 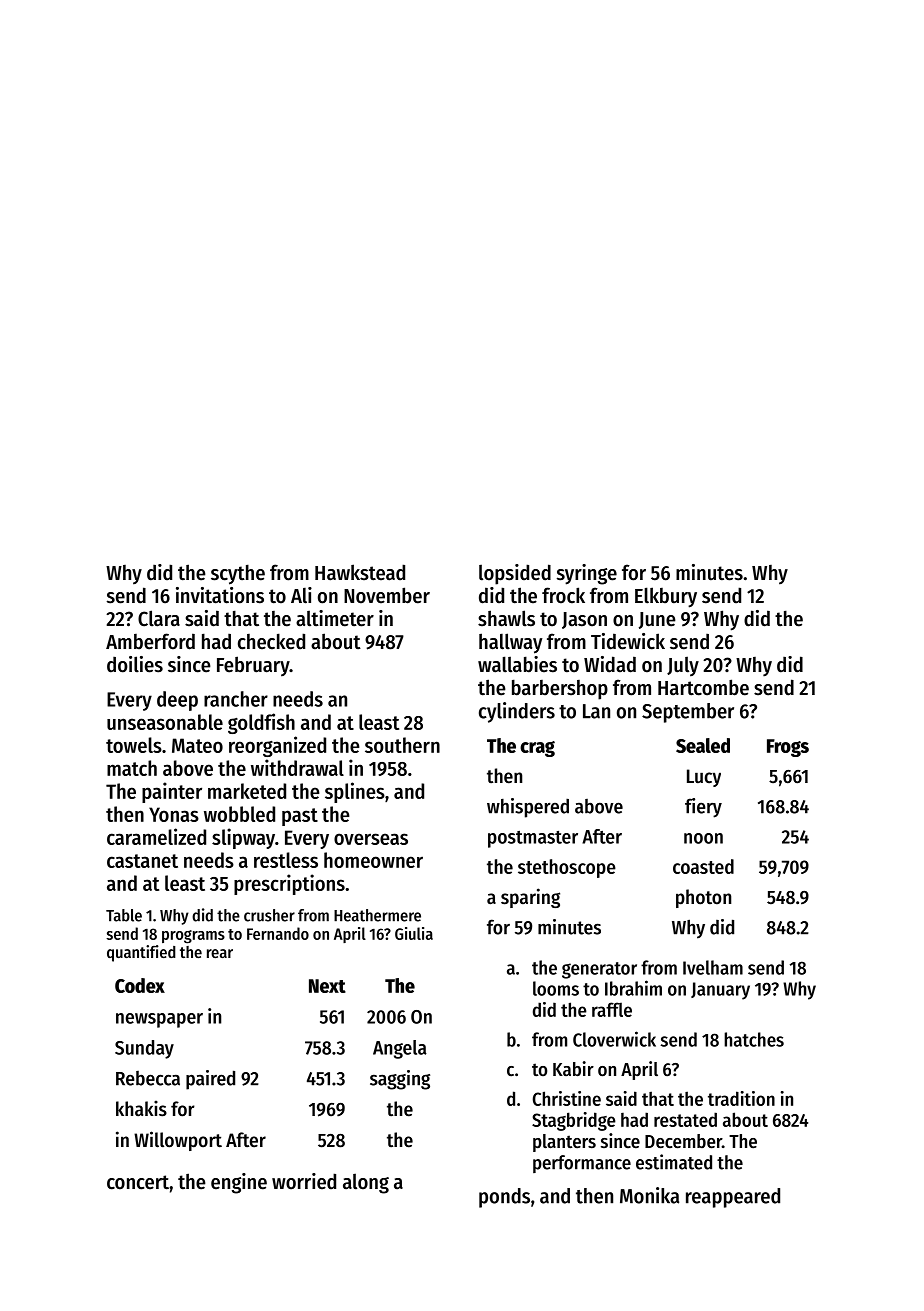 What do you see at coordinates (138, 1182) in the image?
I see `concert` at bounding box center [138, 1182].
